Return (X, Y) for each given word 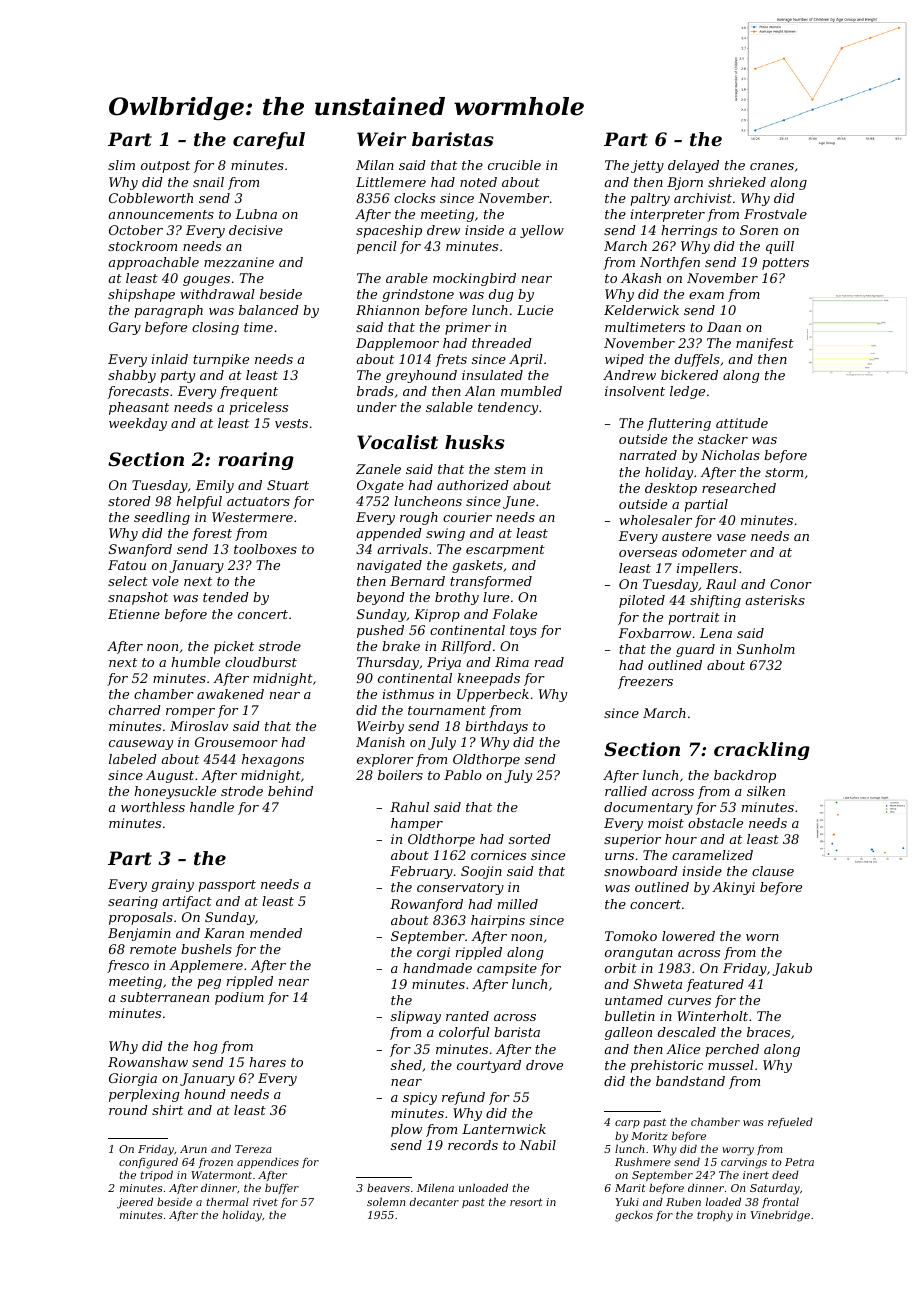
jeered (135, 1203)
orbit (621, 968)
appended (389, 534)
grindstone (418, 295)
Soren (759, 230)
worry (738, 1151)
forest (212, 534)
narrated (648, 455)
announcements (161, 214)
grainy (172, 885)
